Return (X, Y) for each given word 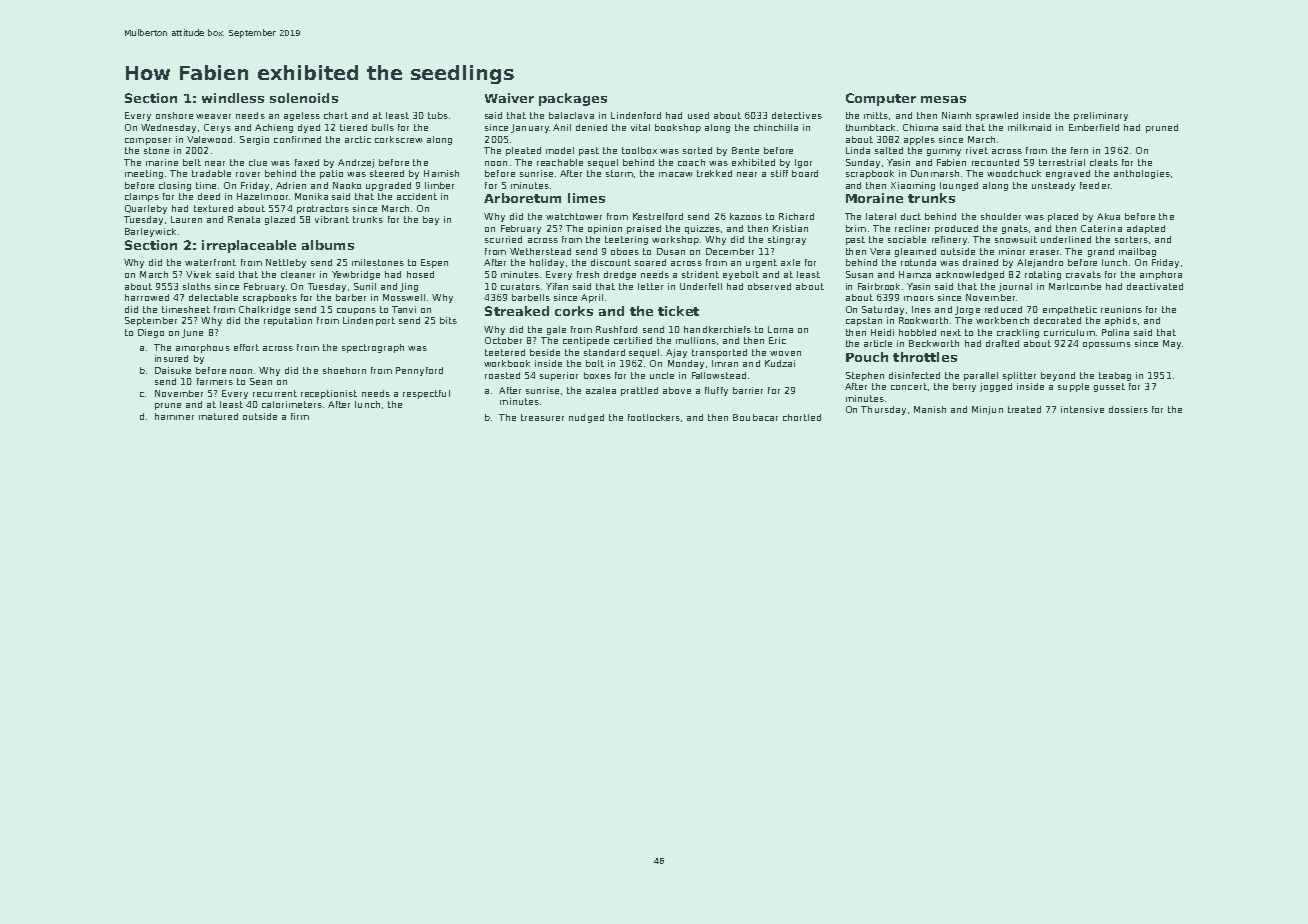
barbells (531, 297)
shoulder (1001, 216)
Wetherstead (540, 251)
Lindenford (636, 115)
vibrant (332, 219)
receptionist (329, 394)
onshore (174, 115)
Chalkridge (264, 310)
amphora (1161, 275)
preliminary (1101, 116)
